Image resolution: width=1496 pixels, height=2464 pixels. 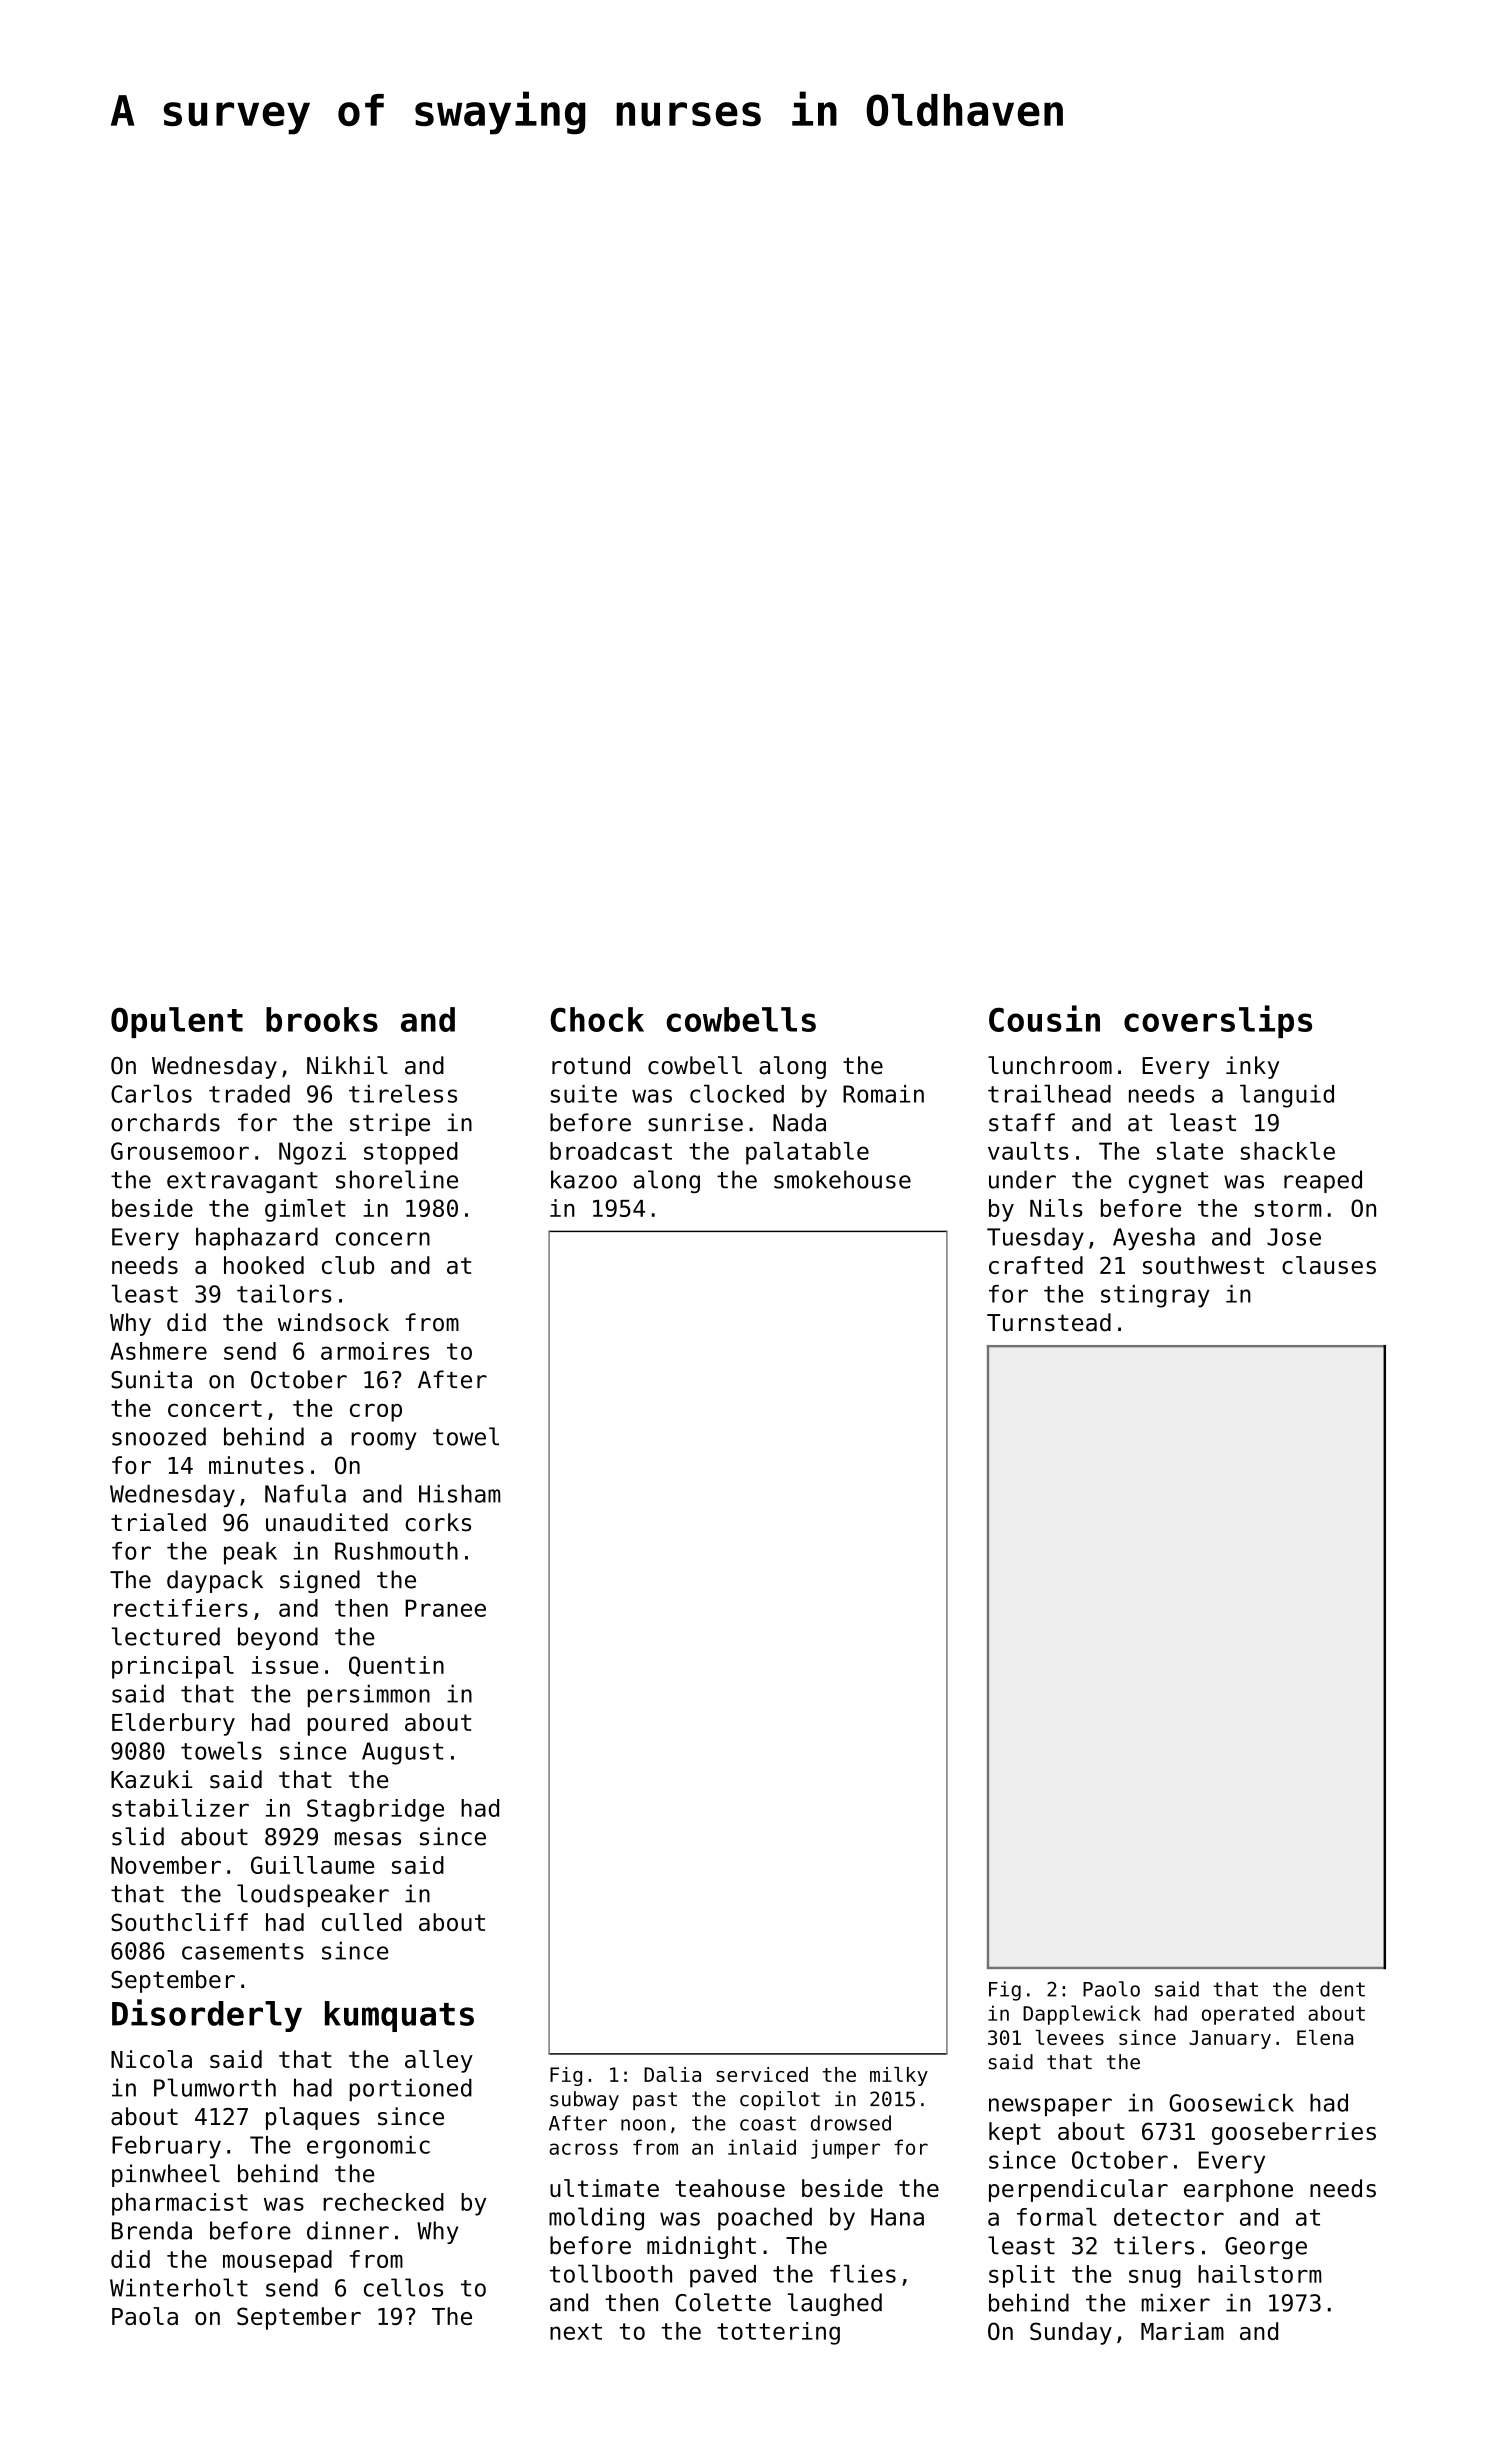 What do you see at coordinates (368, 1839) in the document?
I see `mesas` at bounding box center [368, 1839].
